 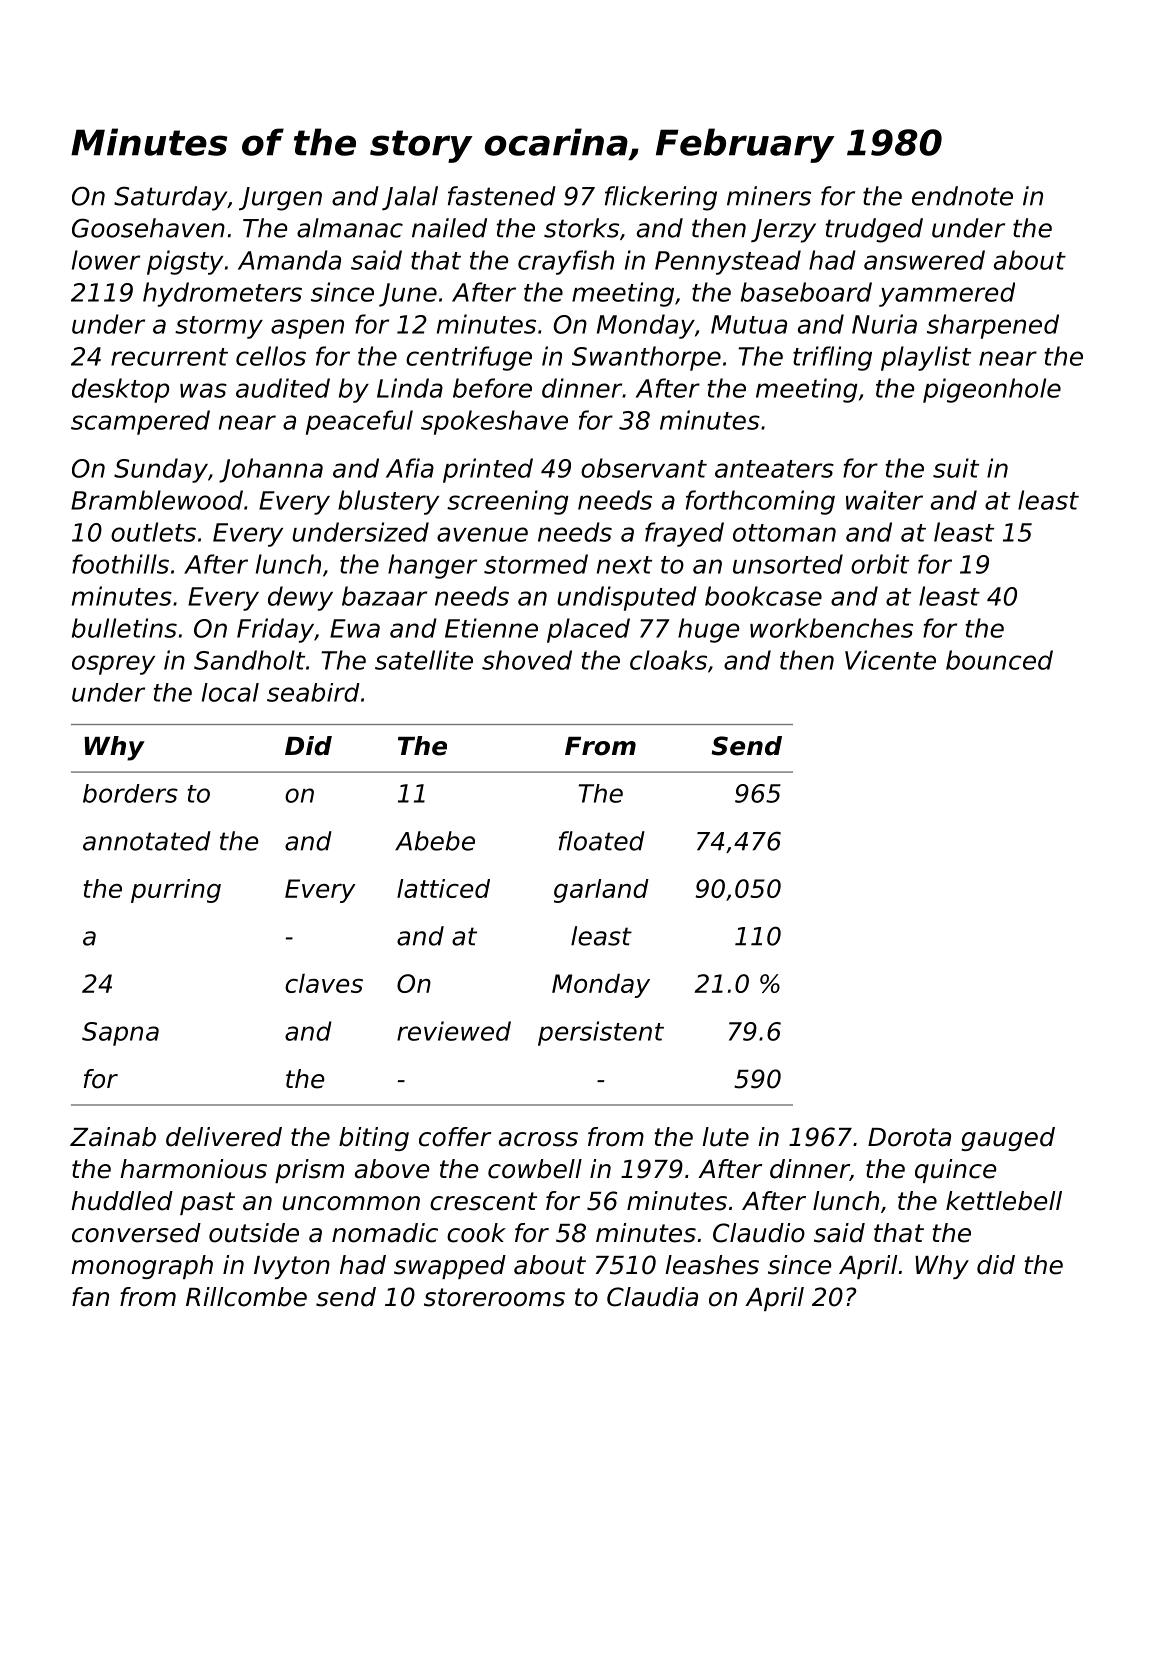 I want to click on placed, so click(x=588, y=630).
